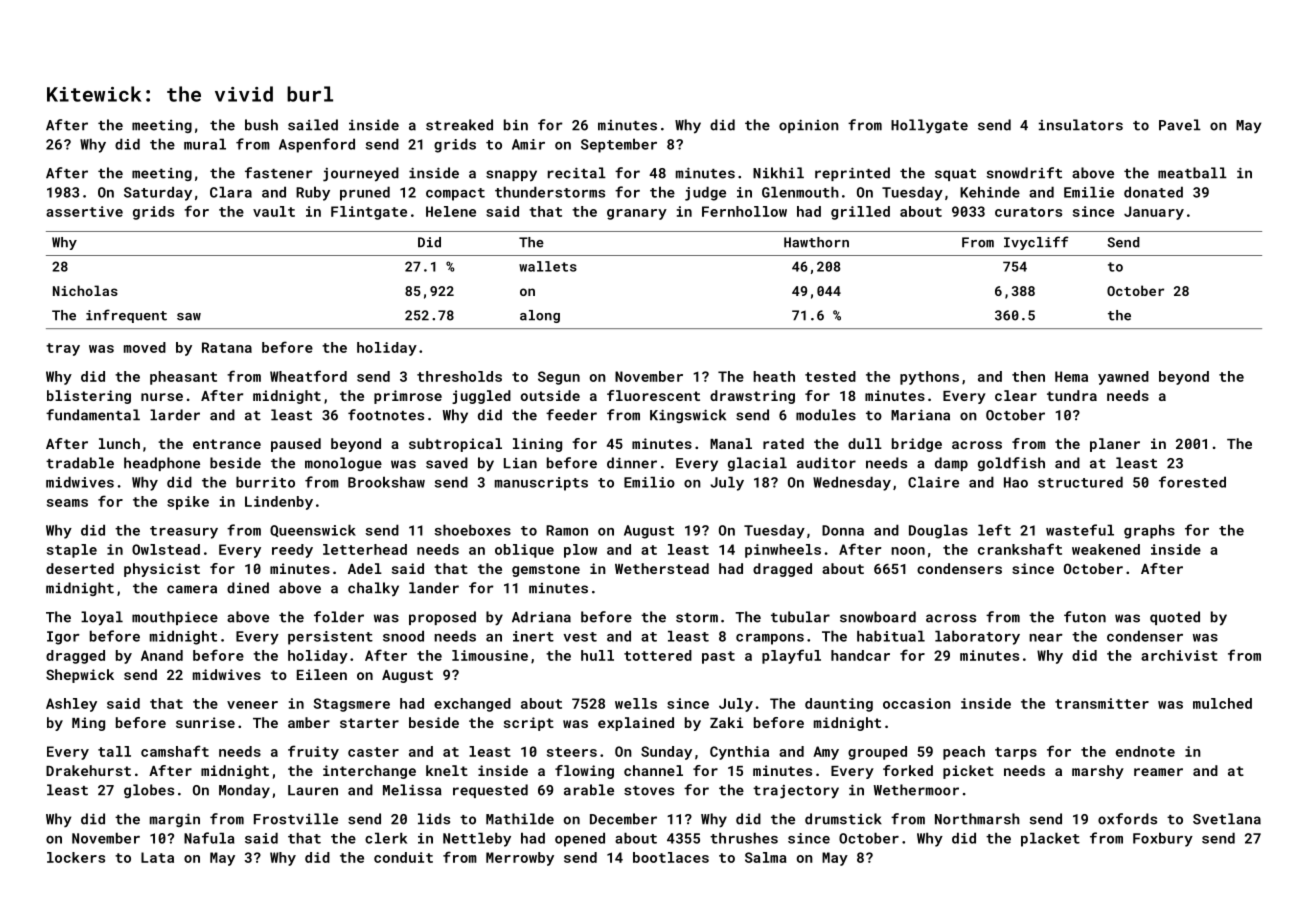 Image resolution: width=1308 pixels, height=924 pixels. What do you see at coordinates (1081, 125) in the screenshot?
I see `insulators` at bounding box center [1081, 125].
